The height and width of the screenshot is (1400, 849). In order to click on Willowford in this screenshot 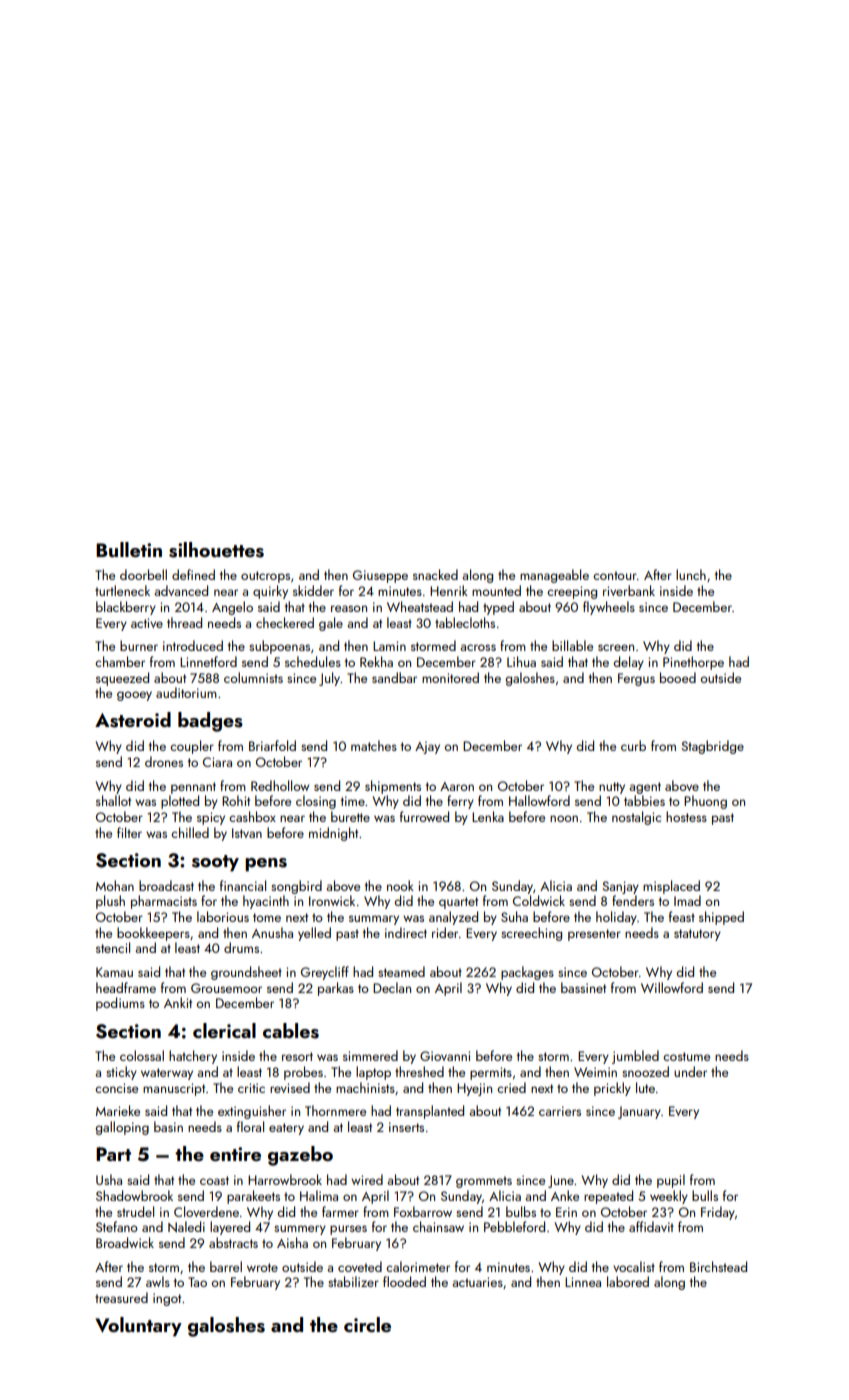, I will do `click(672, 987)`.
